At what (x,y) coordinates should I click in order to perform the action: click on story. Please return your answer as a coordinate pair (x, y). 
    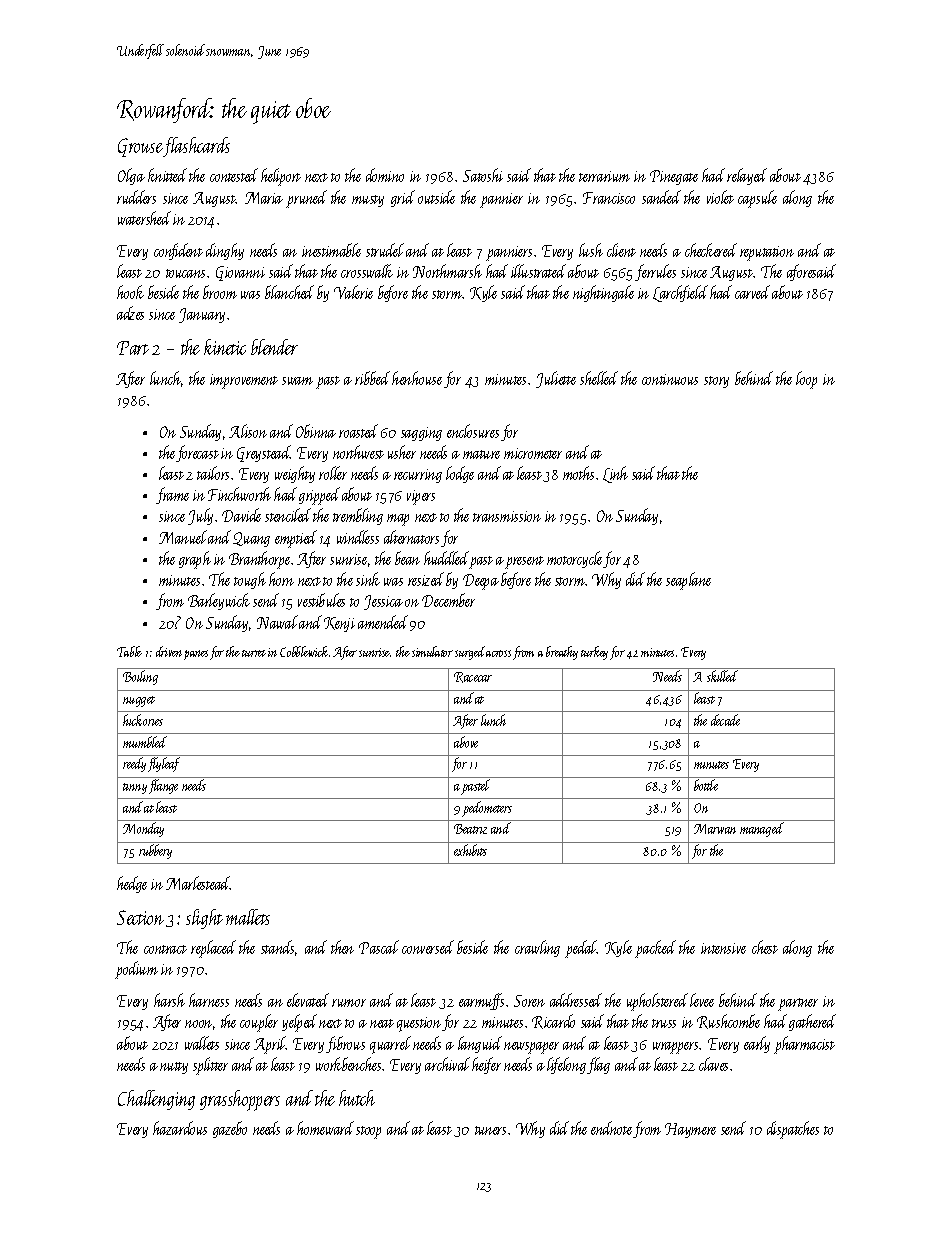
    Looking at the image, I should click on (716, 382).
